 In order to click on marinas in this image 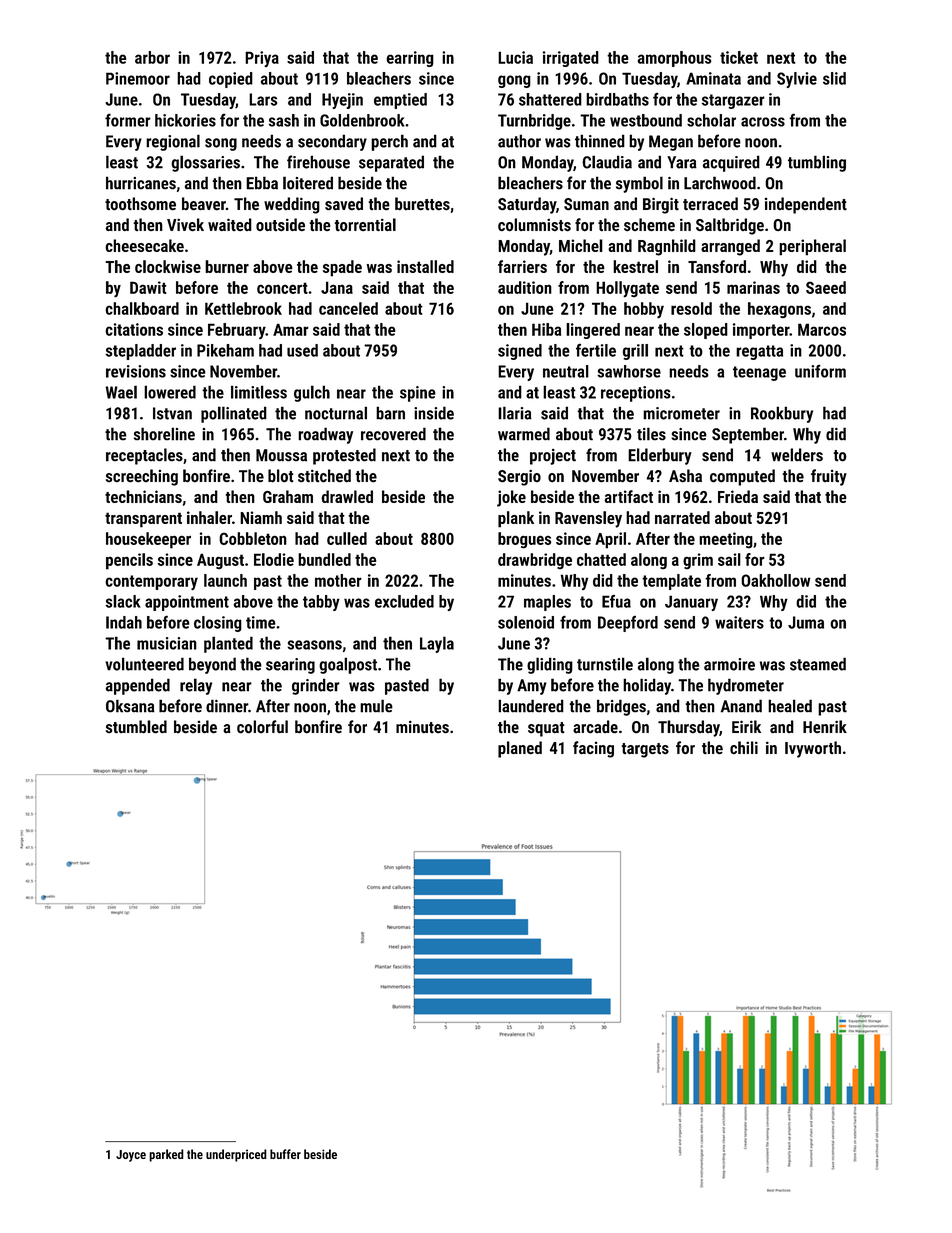, I will do `click(753, 287)`.
